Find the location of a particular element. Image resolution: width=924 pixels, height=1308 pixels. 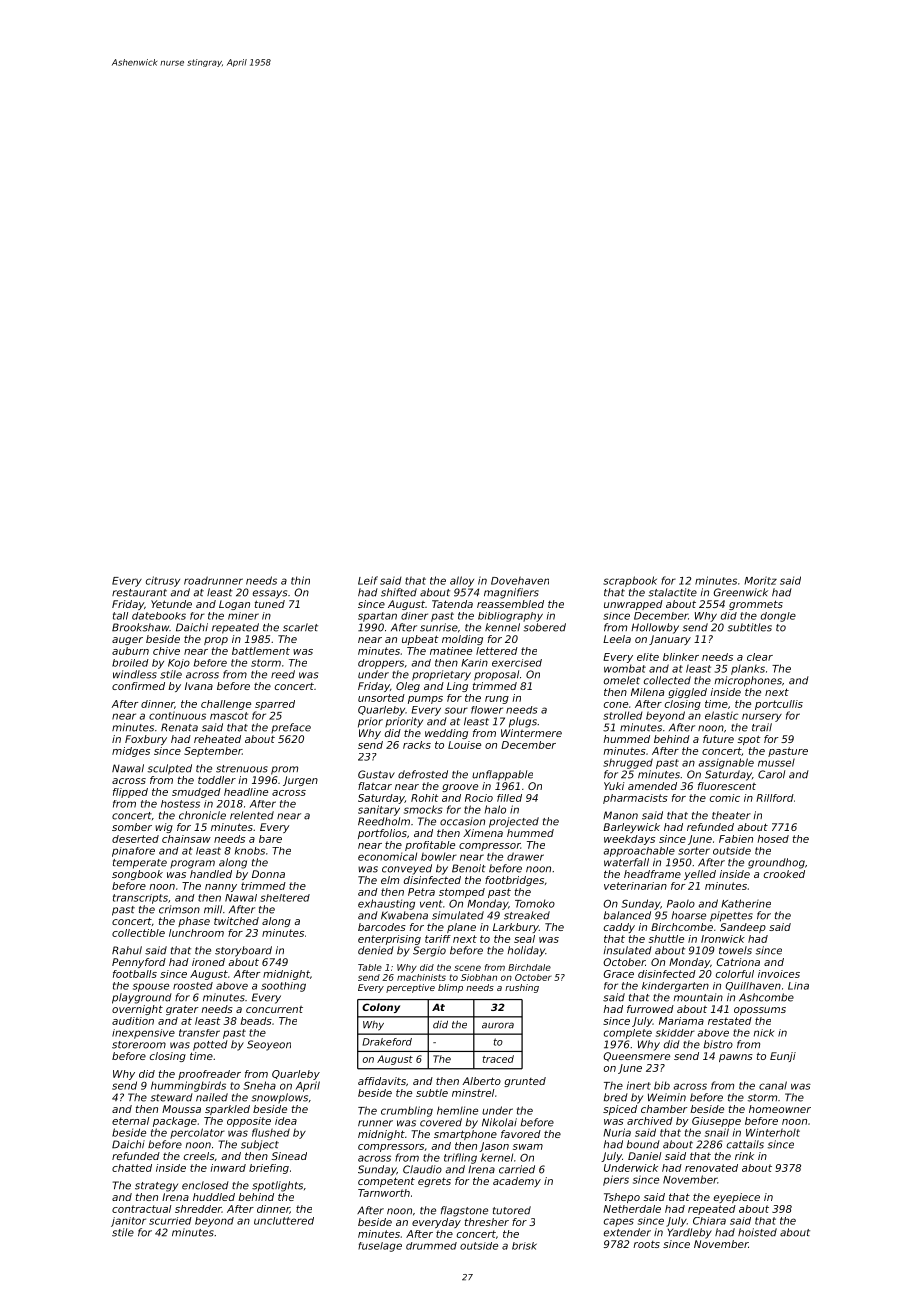

molding is located at coordinates (462, 640).
